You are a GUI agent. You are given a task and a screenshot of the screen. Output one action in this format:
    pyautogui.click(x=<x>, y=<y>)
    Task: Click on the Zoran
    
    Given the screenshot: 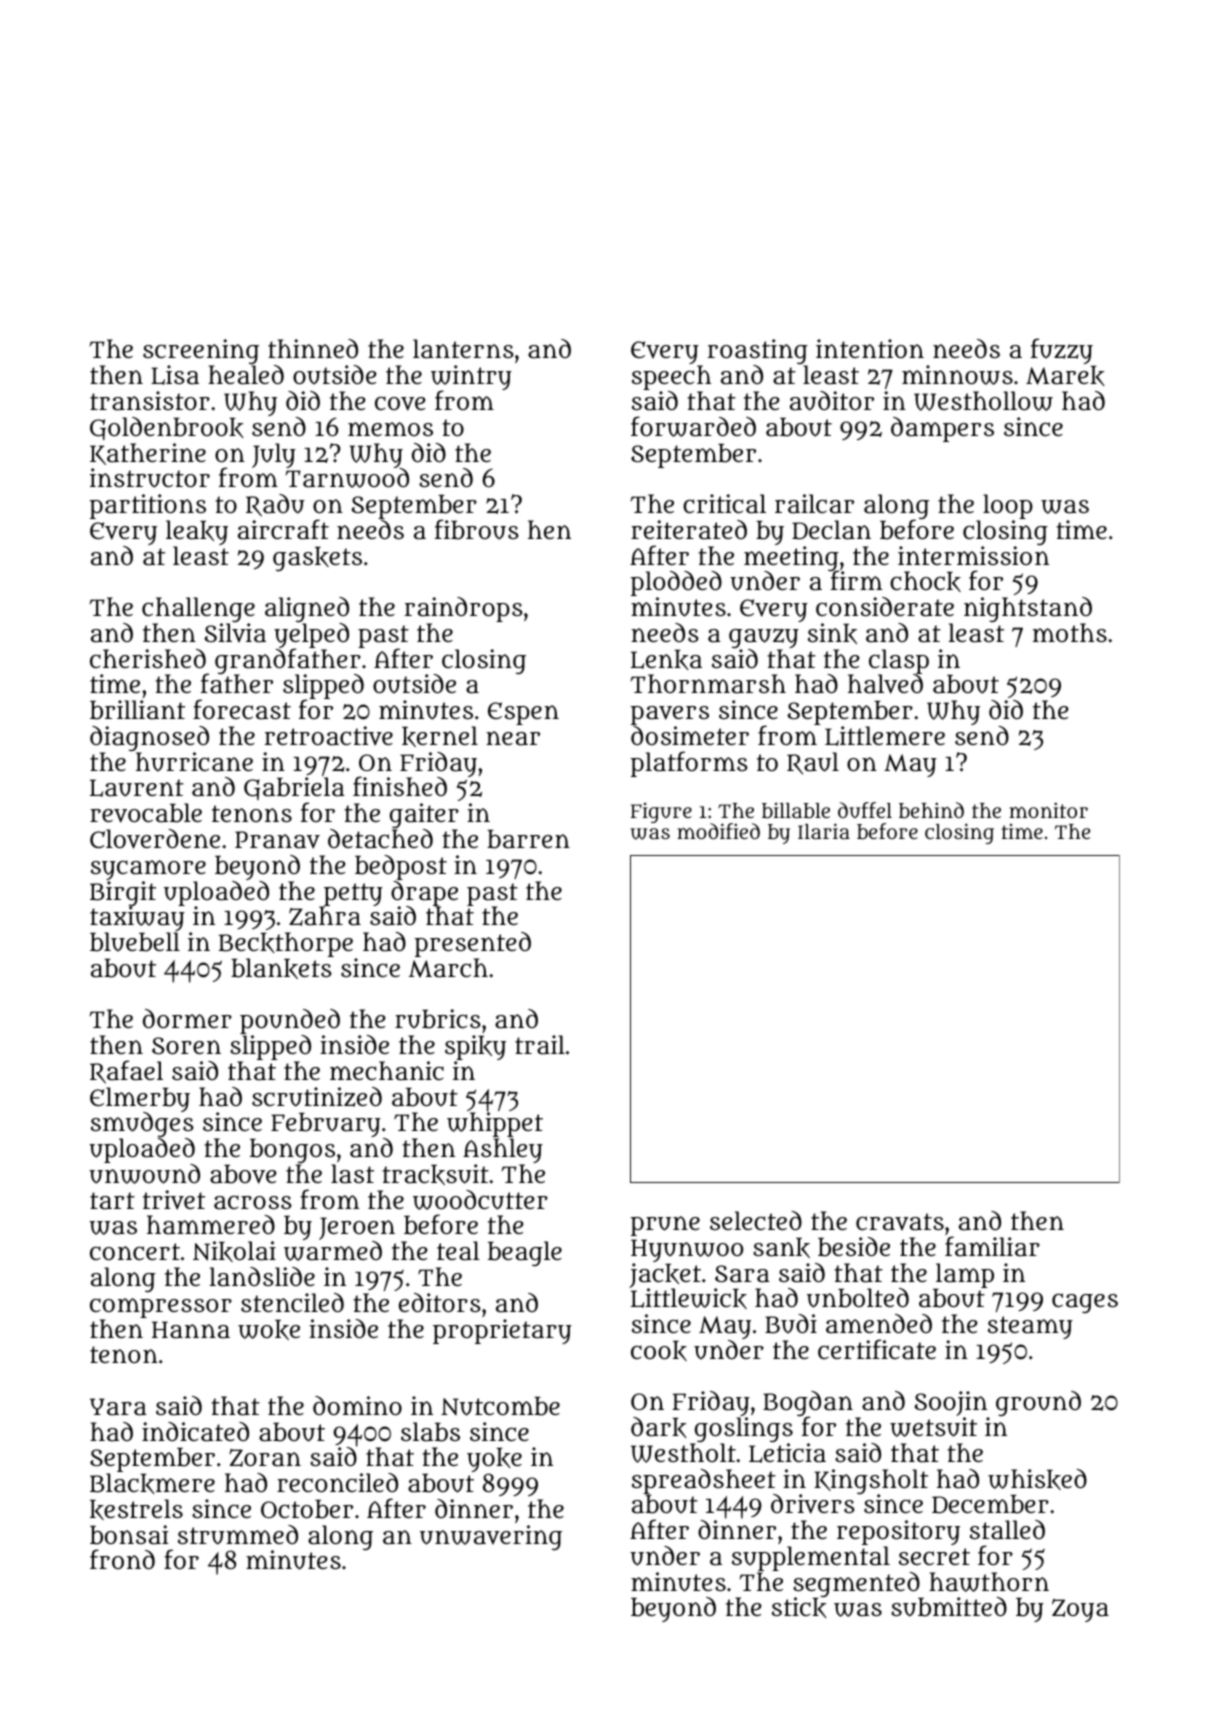 What is the action you would take?
    pyautogui.click(x=265, y=1458)
